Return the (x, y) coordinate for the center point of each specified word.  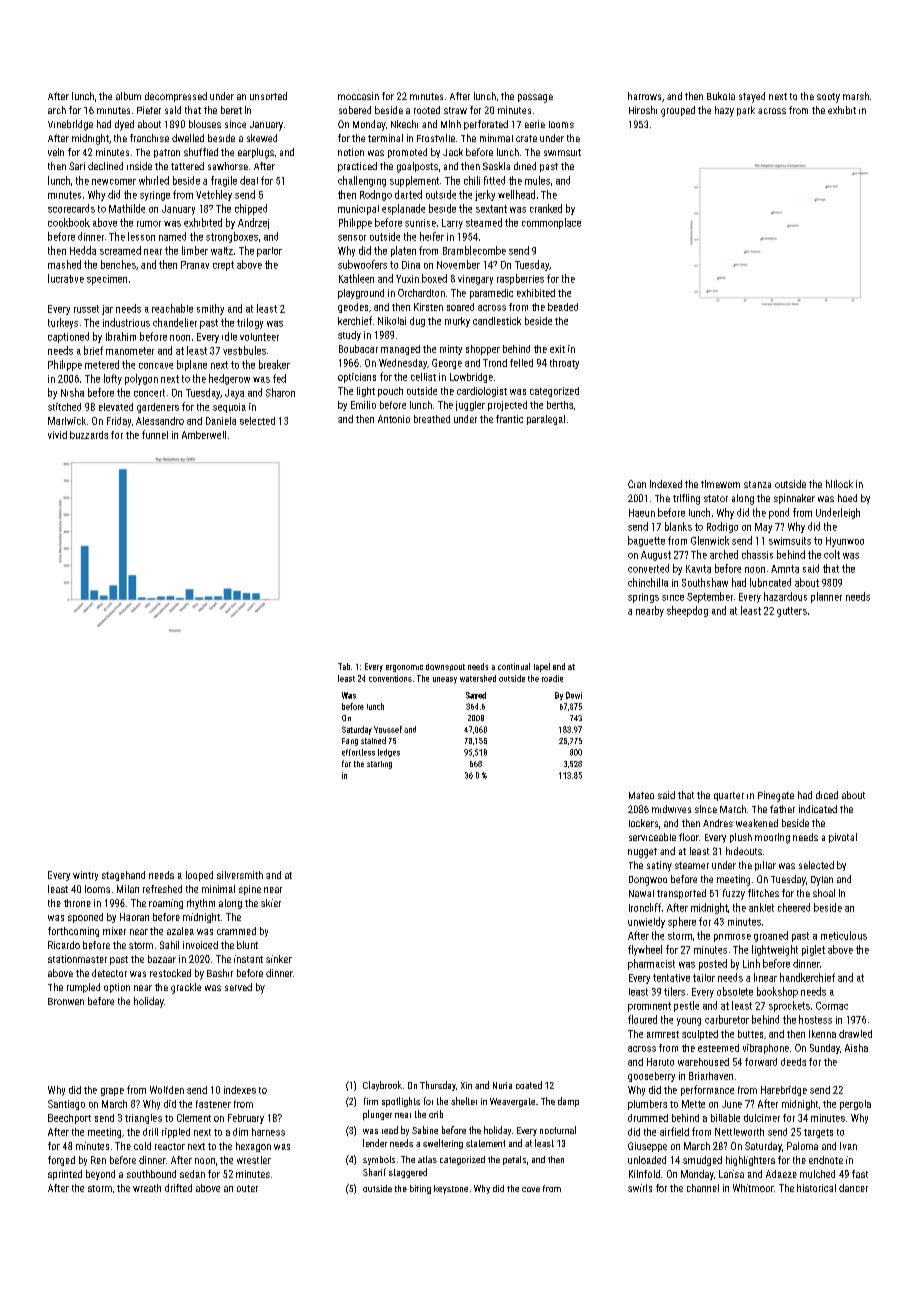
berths (560, 405)
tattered (187, 166)
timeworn (720, 484)
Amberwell (204, 435)
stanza (757, 484)
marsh (856, 96)
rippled (176, 1133)
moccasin (358, 96)
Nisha (72, 392)
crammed (236, 931)
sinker (279, 959)
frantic (509, 419)
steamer (692, 865)
